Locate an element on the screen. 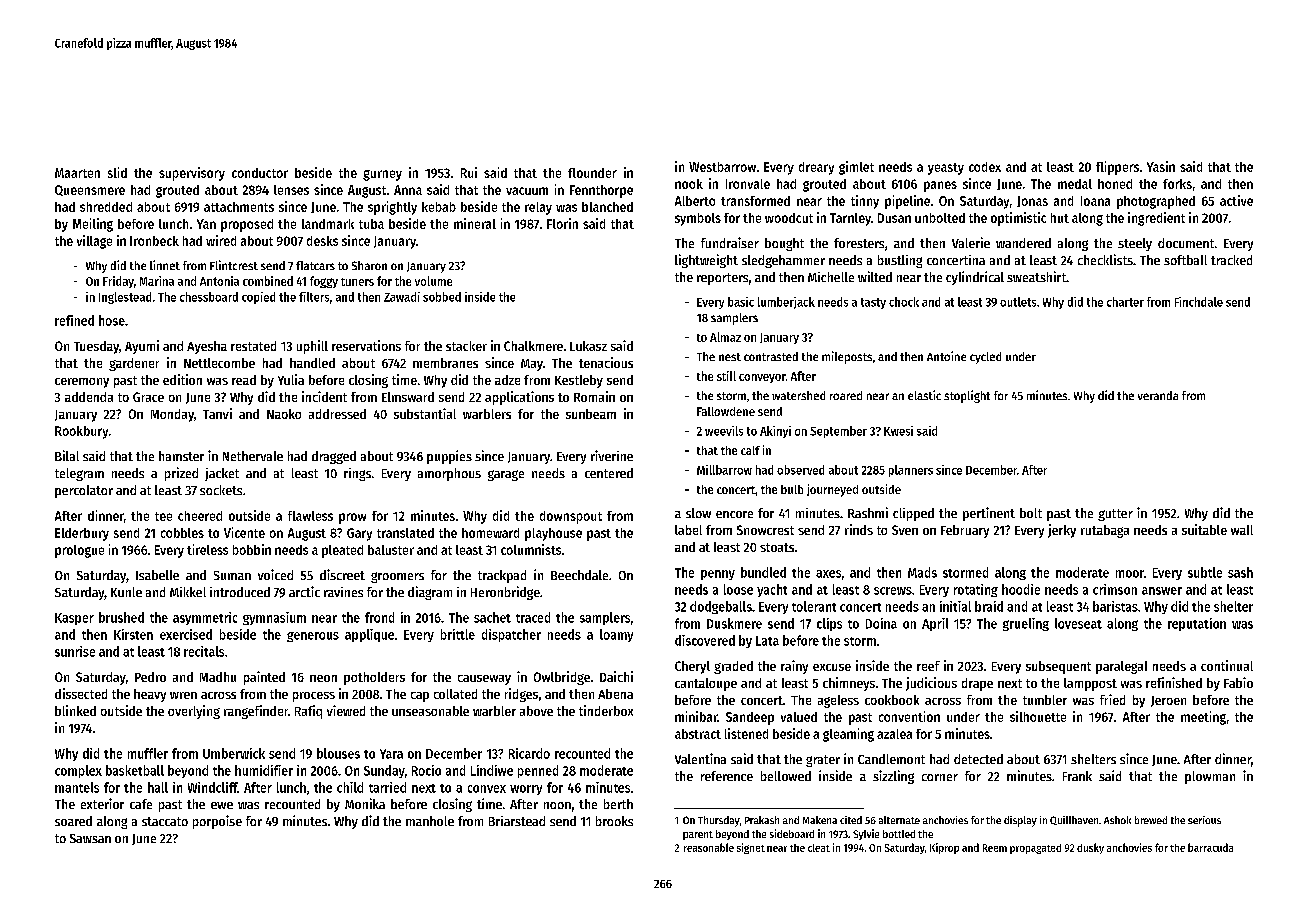 The height and width of the screenshot is (924, 1308). diagram is located at coordinates (430, 593).
